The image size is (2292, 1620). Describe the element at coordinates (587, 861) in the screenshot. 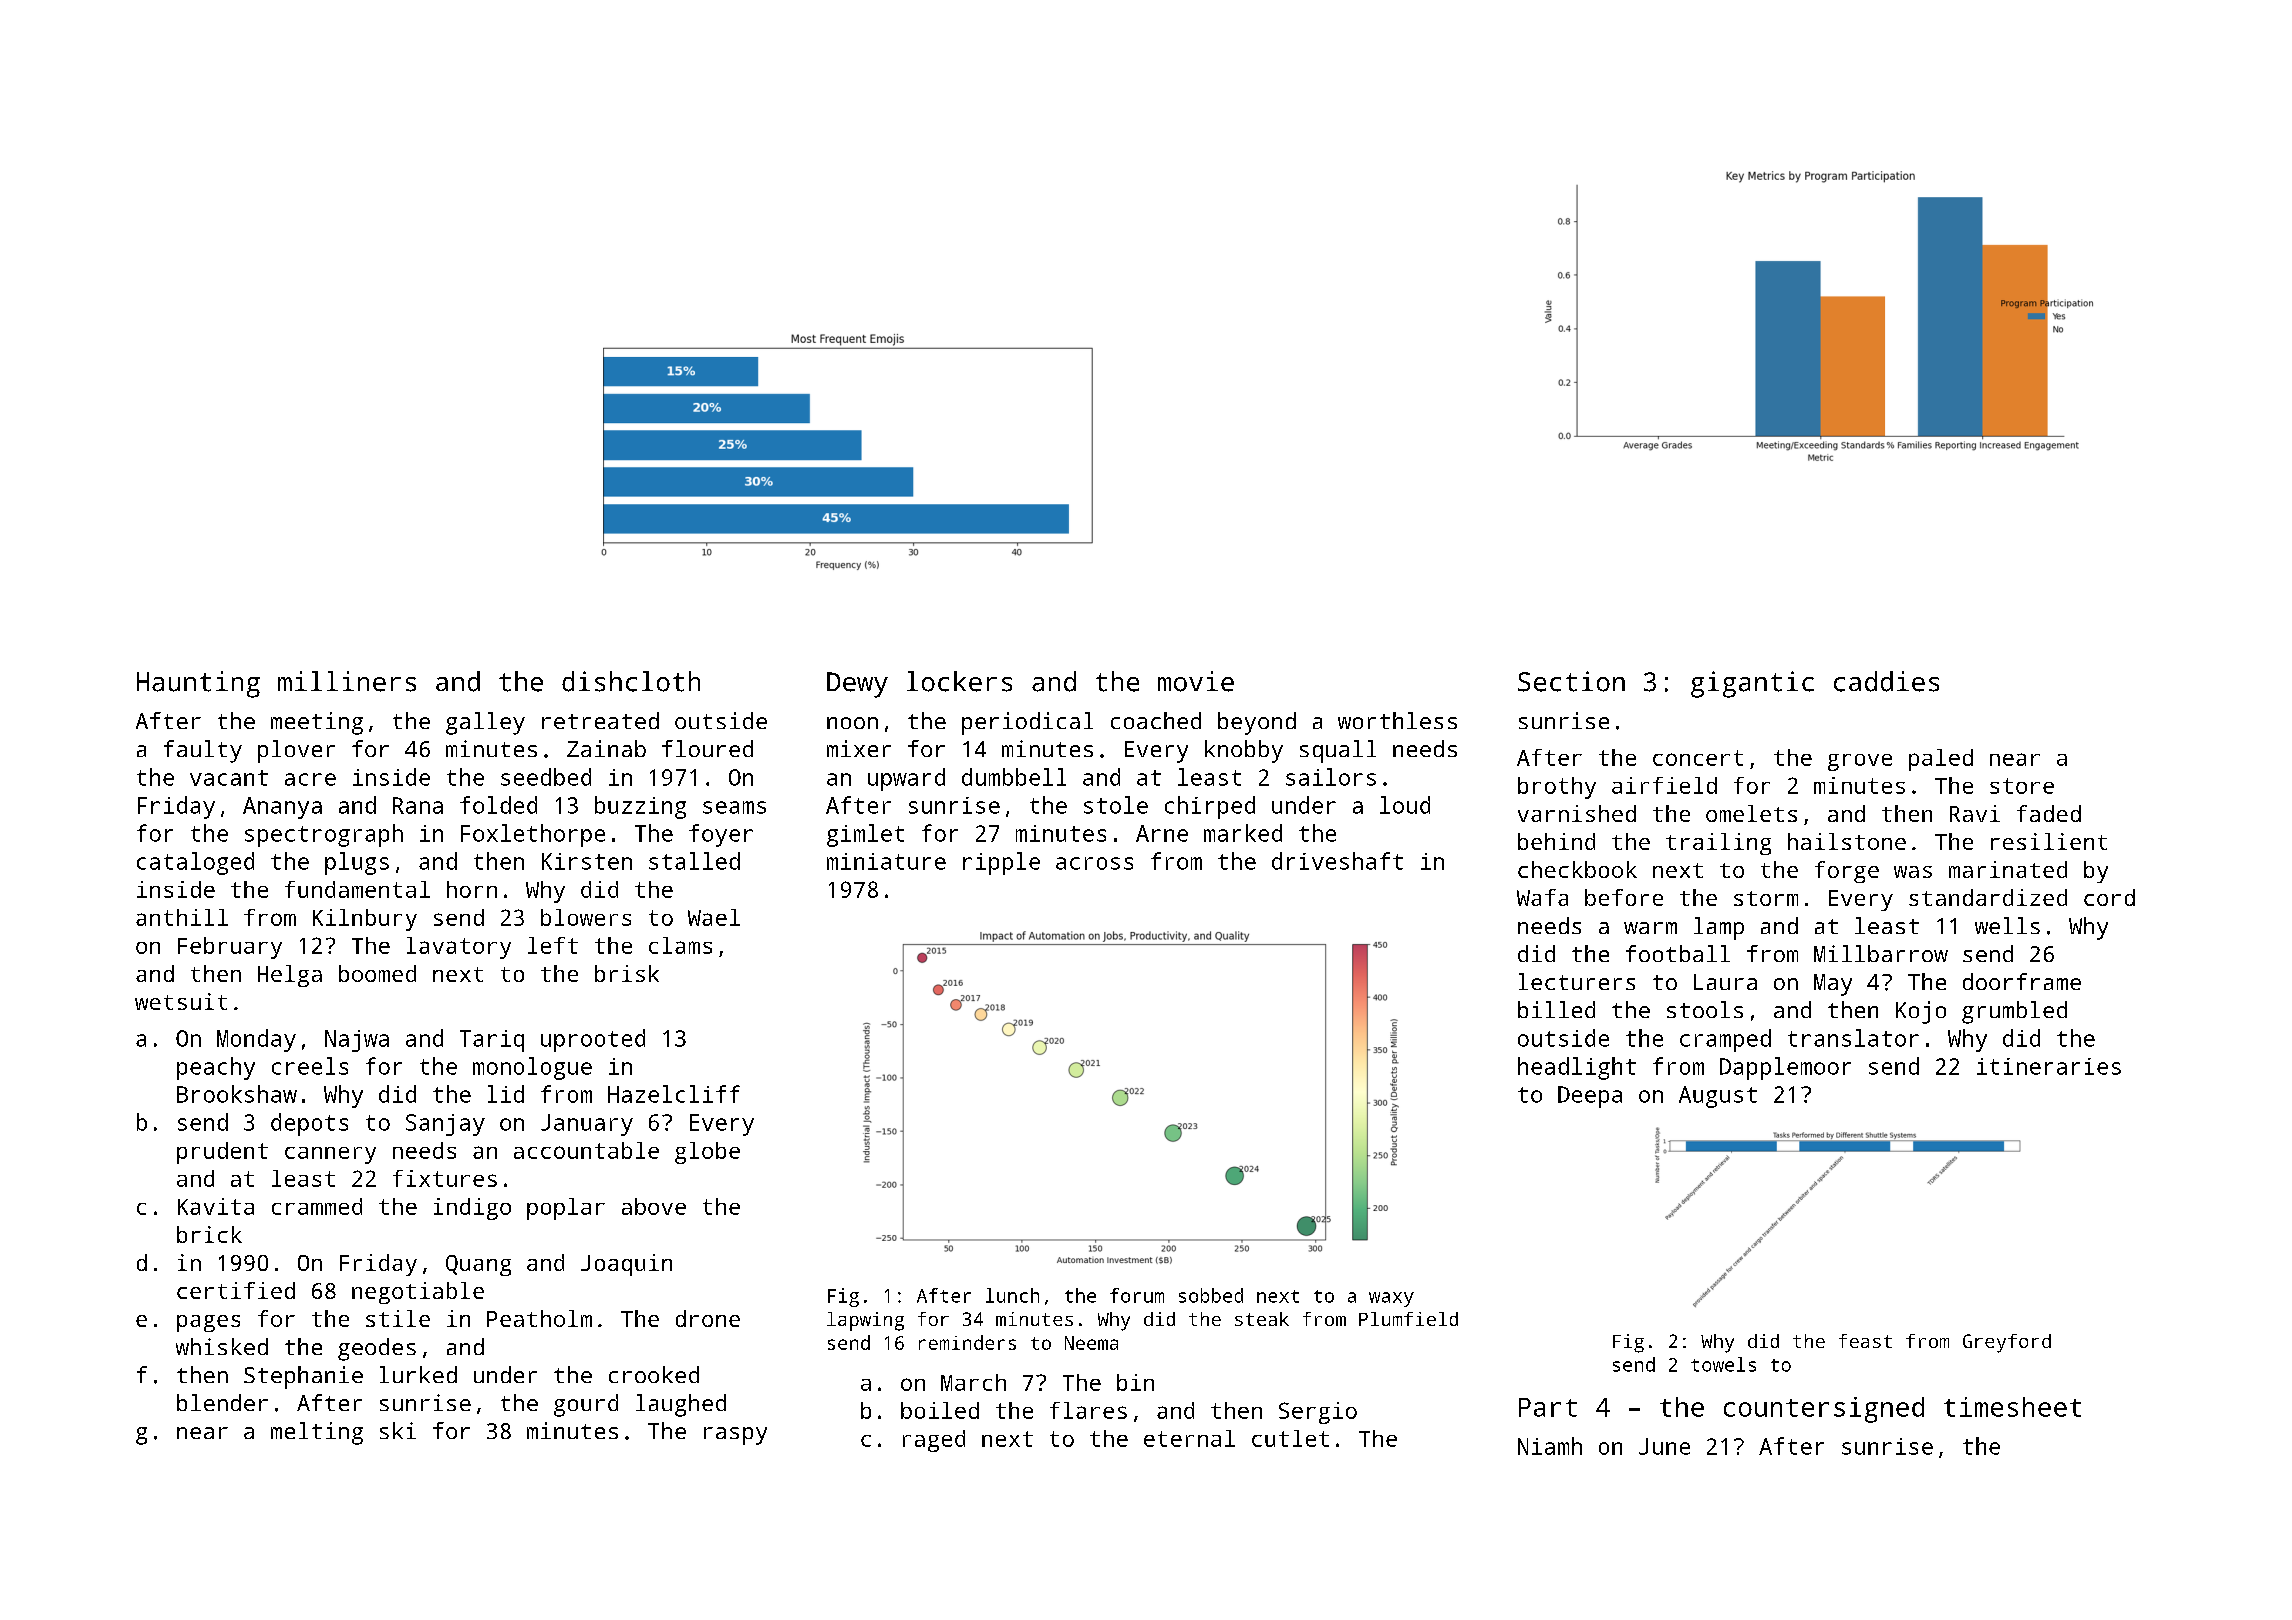

I see `Kirsten` at that location.
